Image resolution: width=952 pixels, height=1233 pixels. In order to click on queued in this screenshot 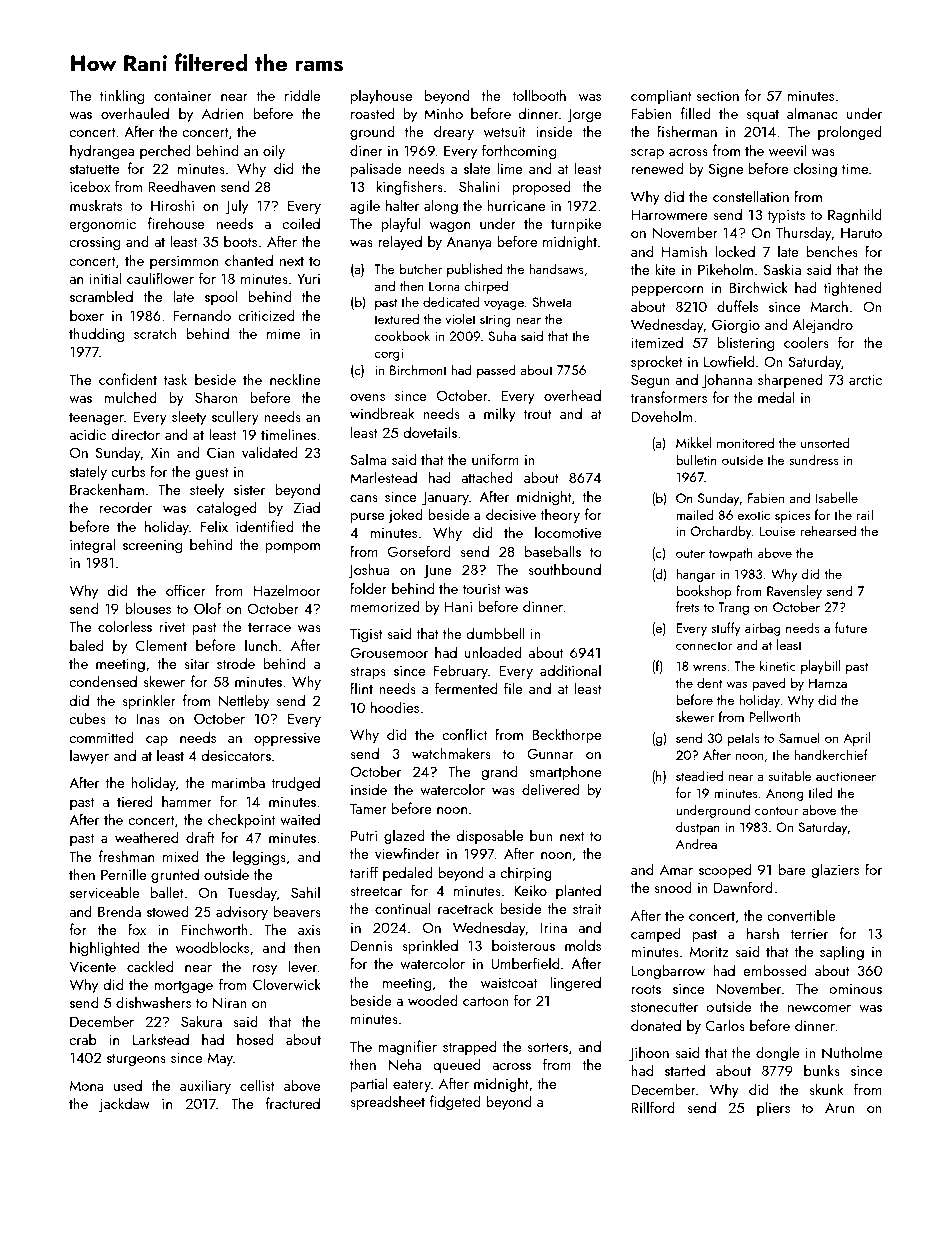, I will do `click(457, 1065)`.
